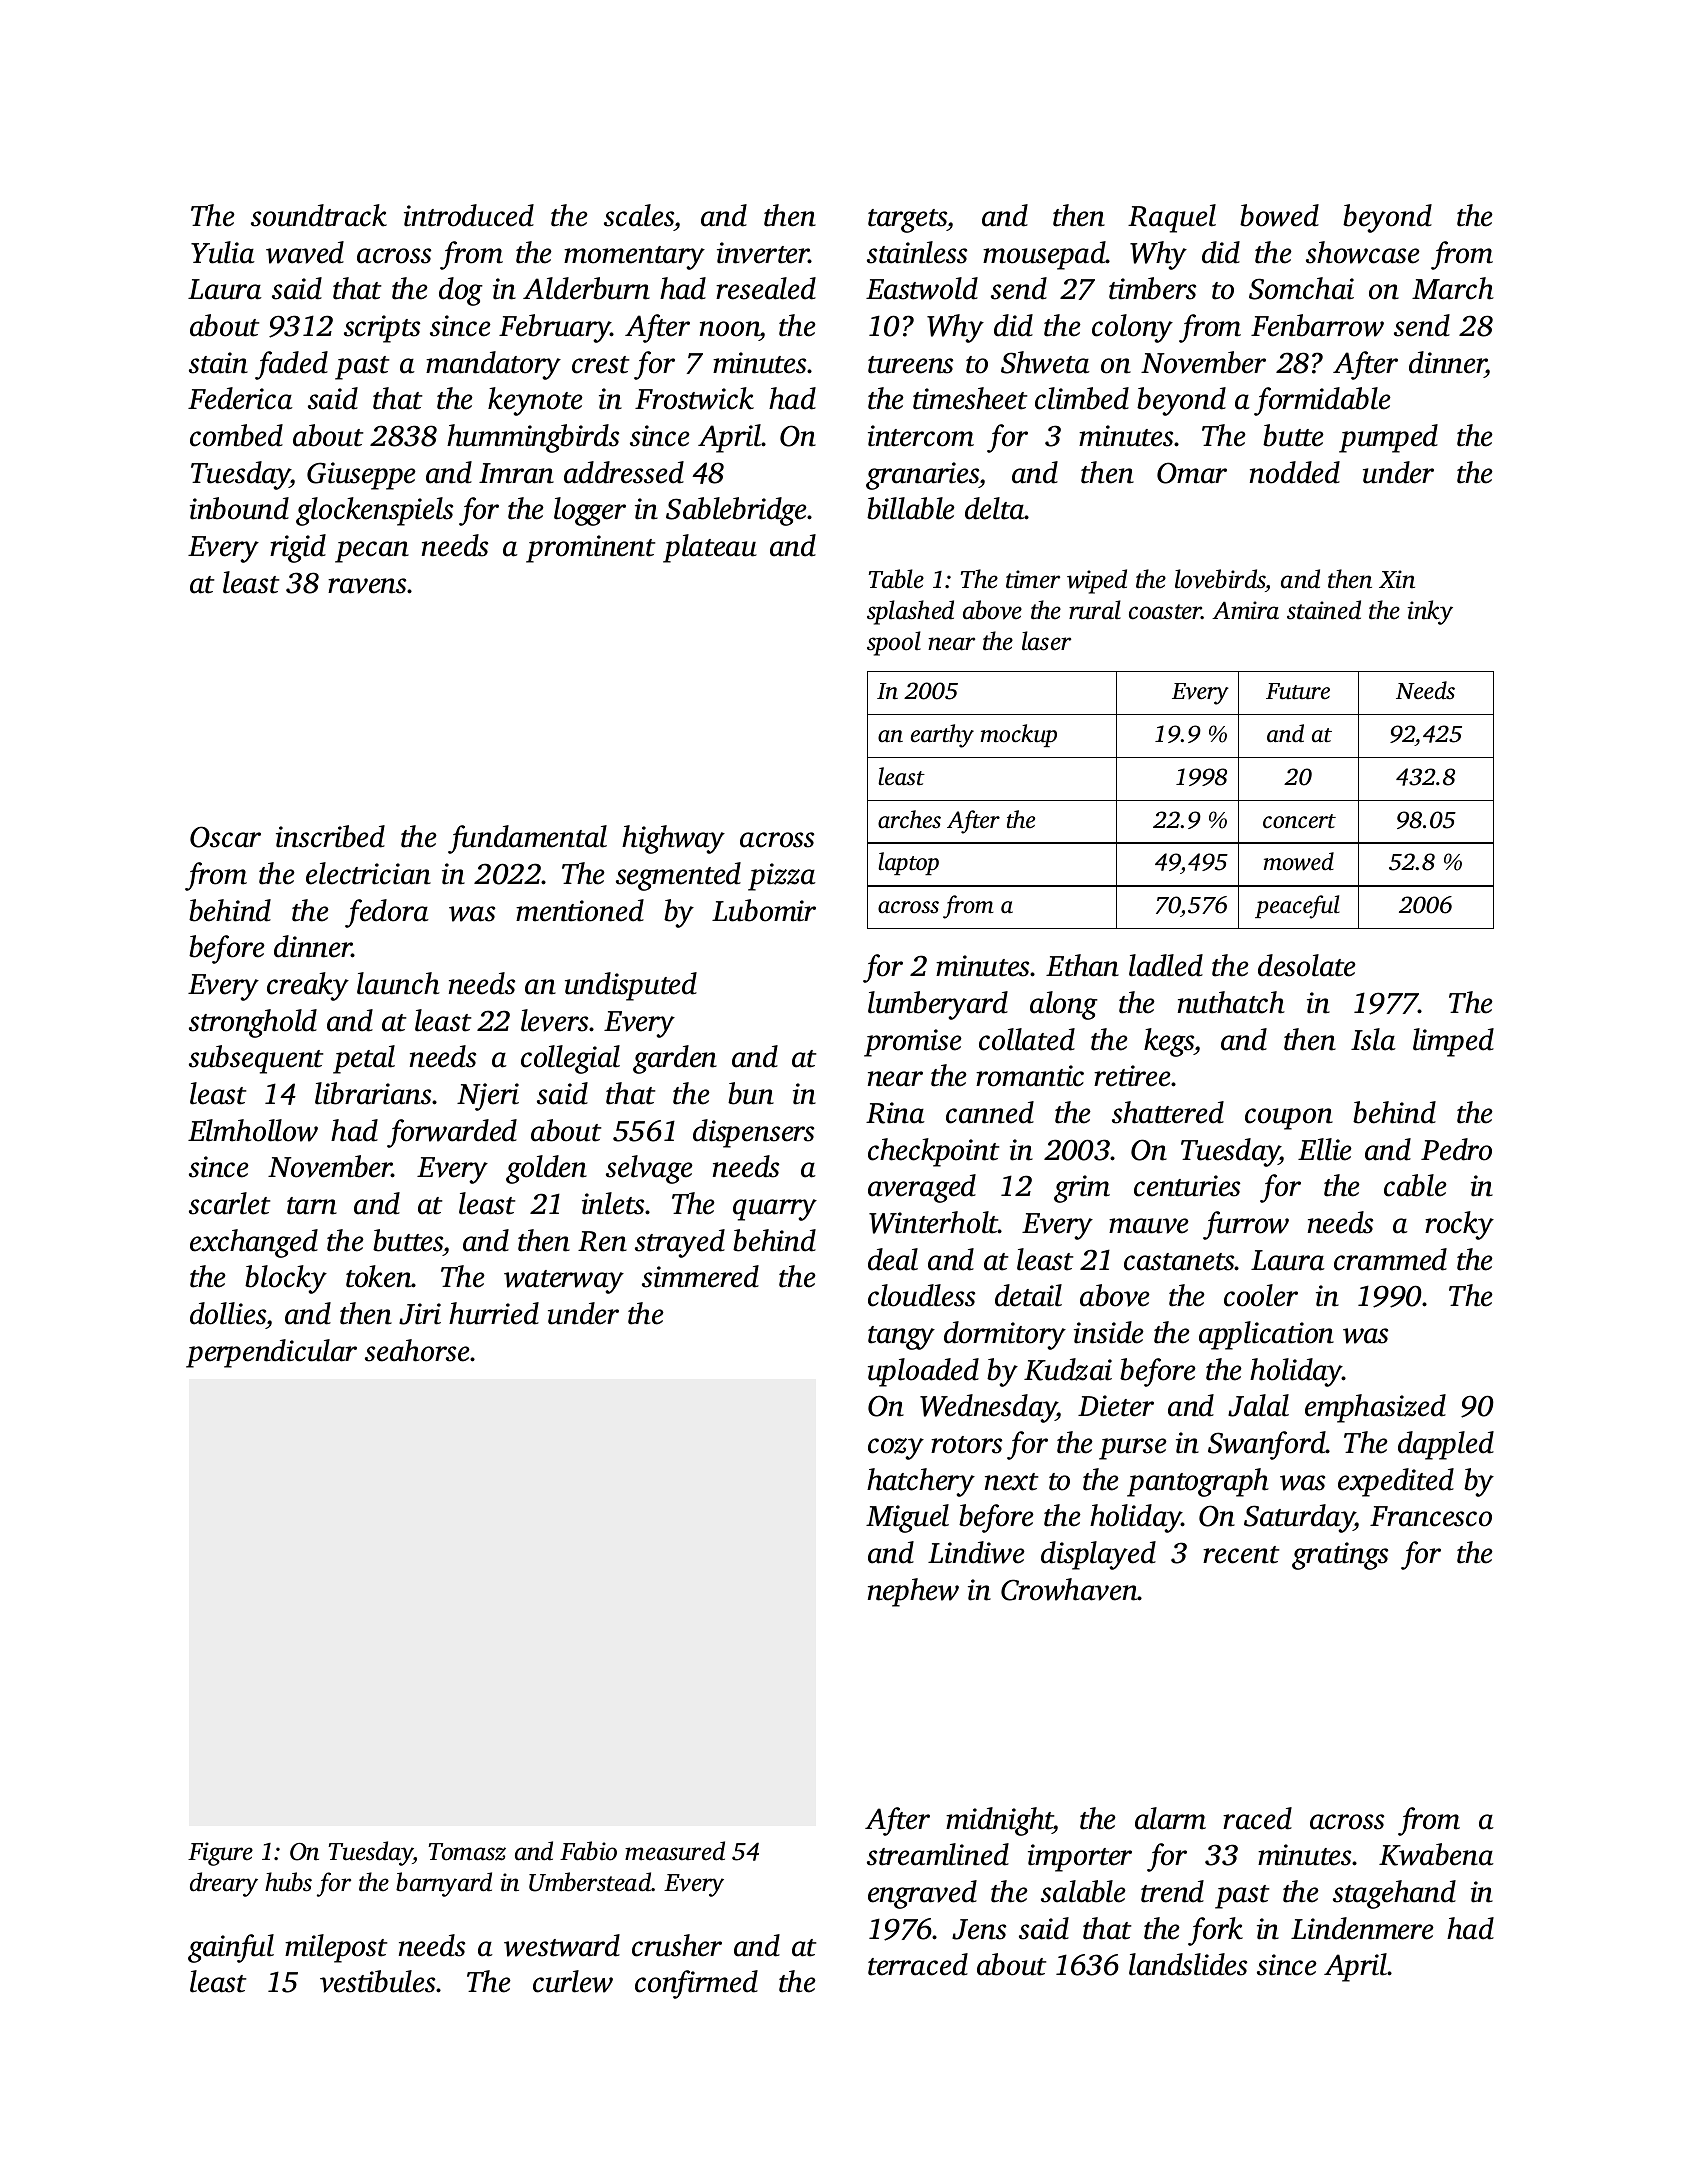 Image resolution: width=1683 pixels, height=2178 pixels. Describe the element at coordinates (763, 253) in the screenshot. I see `inverter` at that location.
